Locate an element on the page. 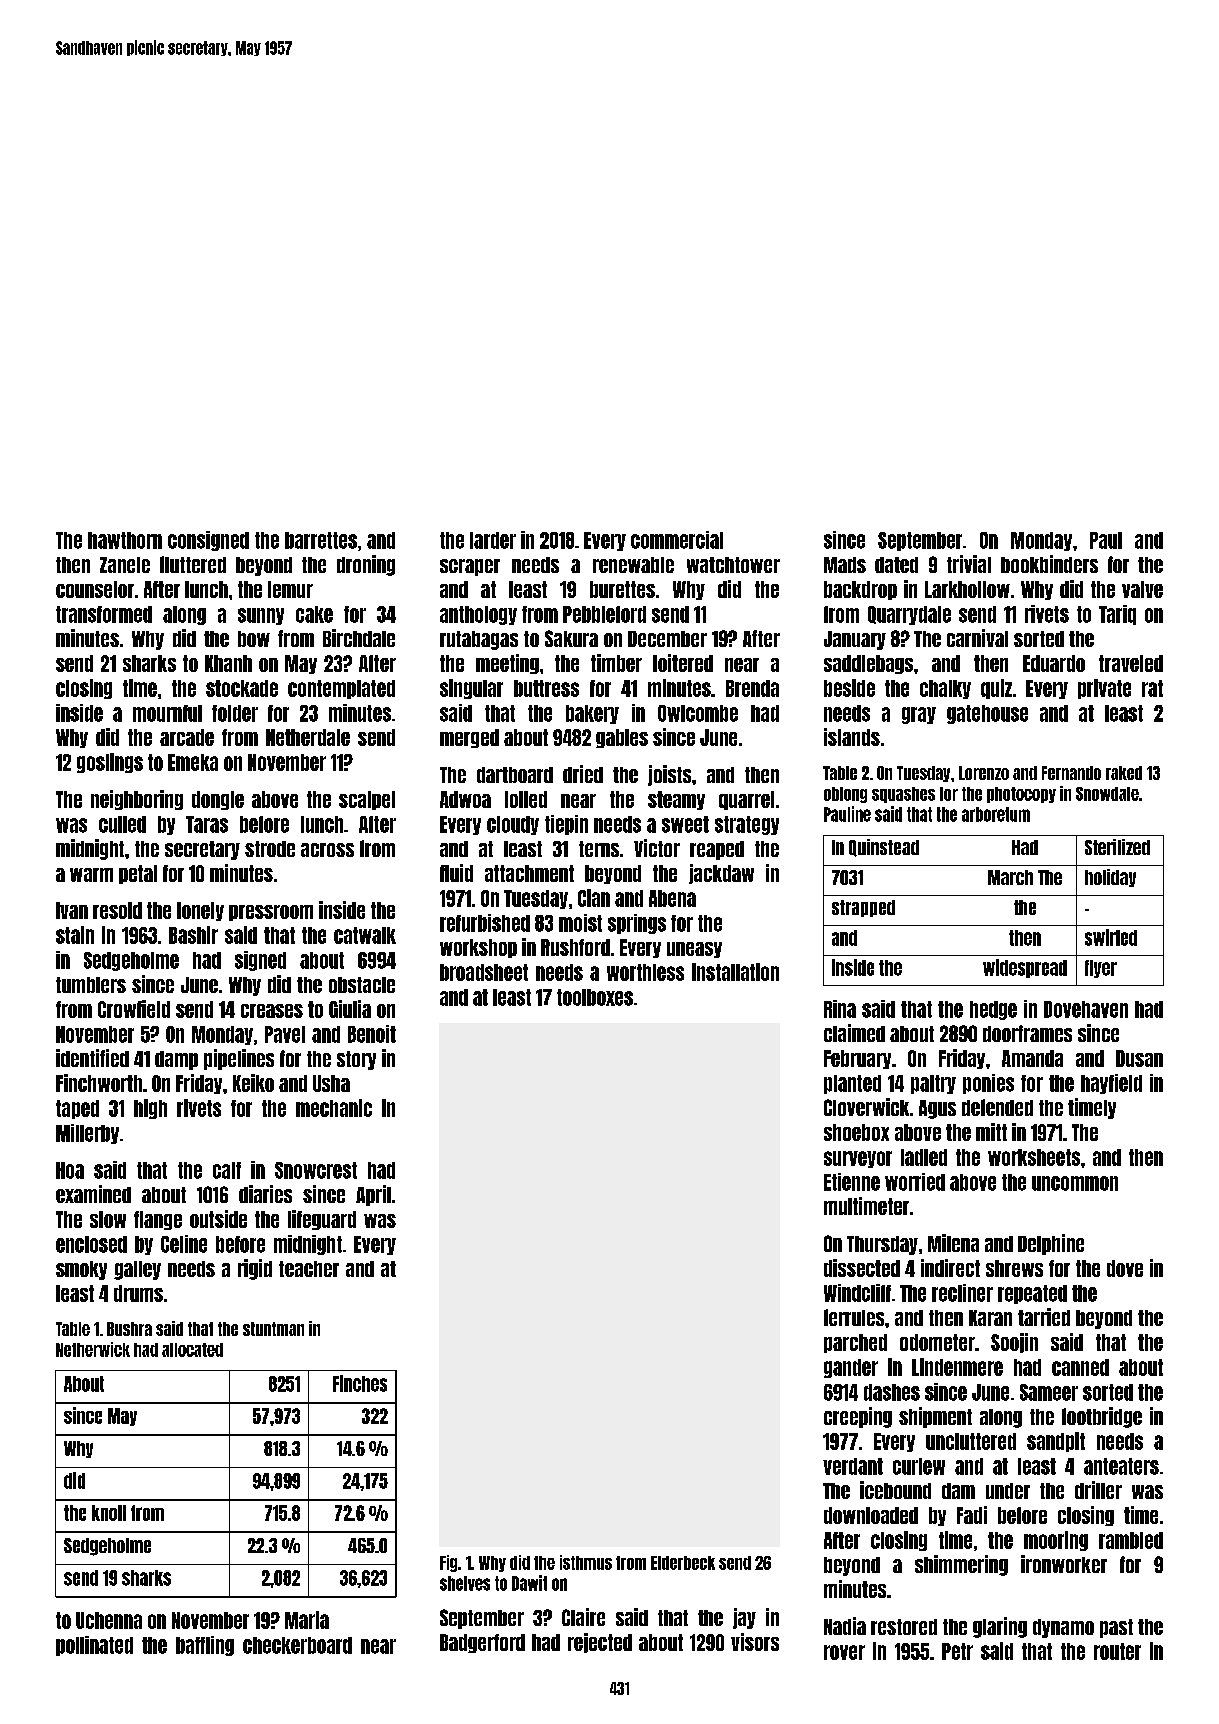  April is located at coordinates (373, 1195).
